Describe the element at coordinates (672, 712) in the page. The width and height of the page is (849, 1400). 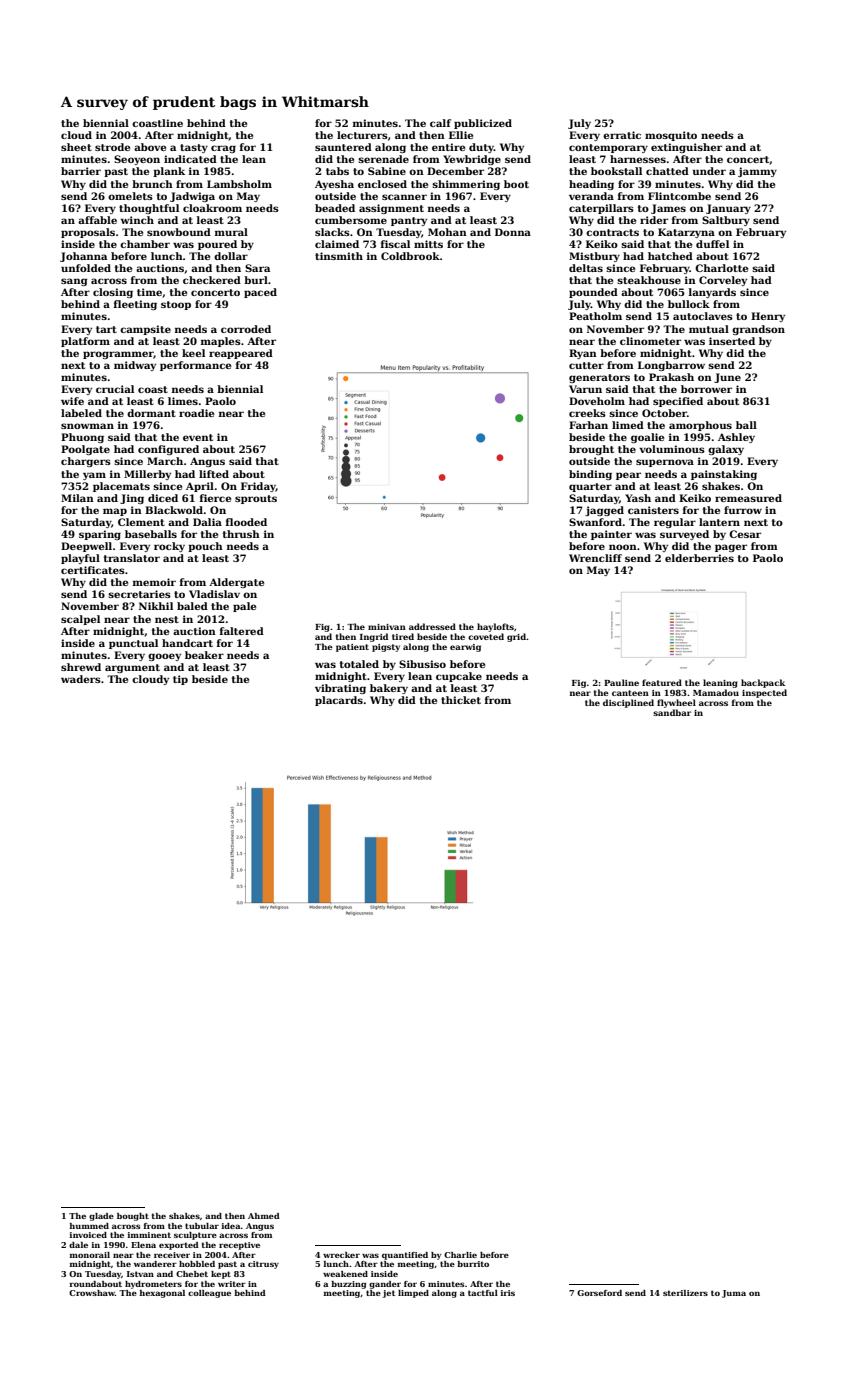
I see `sandbar` at that location.
